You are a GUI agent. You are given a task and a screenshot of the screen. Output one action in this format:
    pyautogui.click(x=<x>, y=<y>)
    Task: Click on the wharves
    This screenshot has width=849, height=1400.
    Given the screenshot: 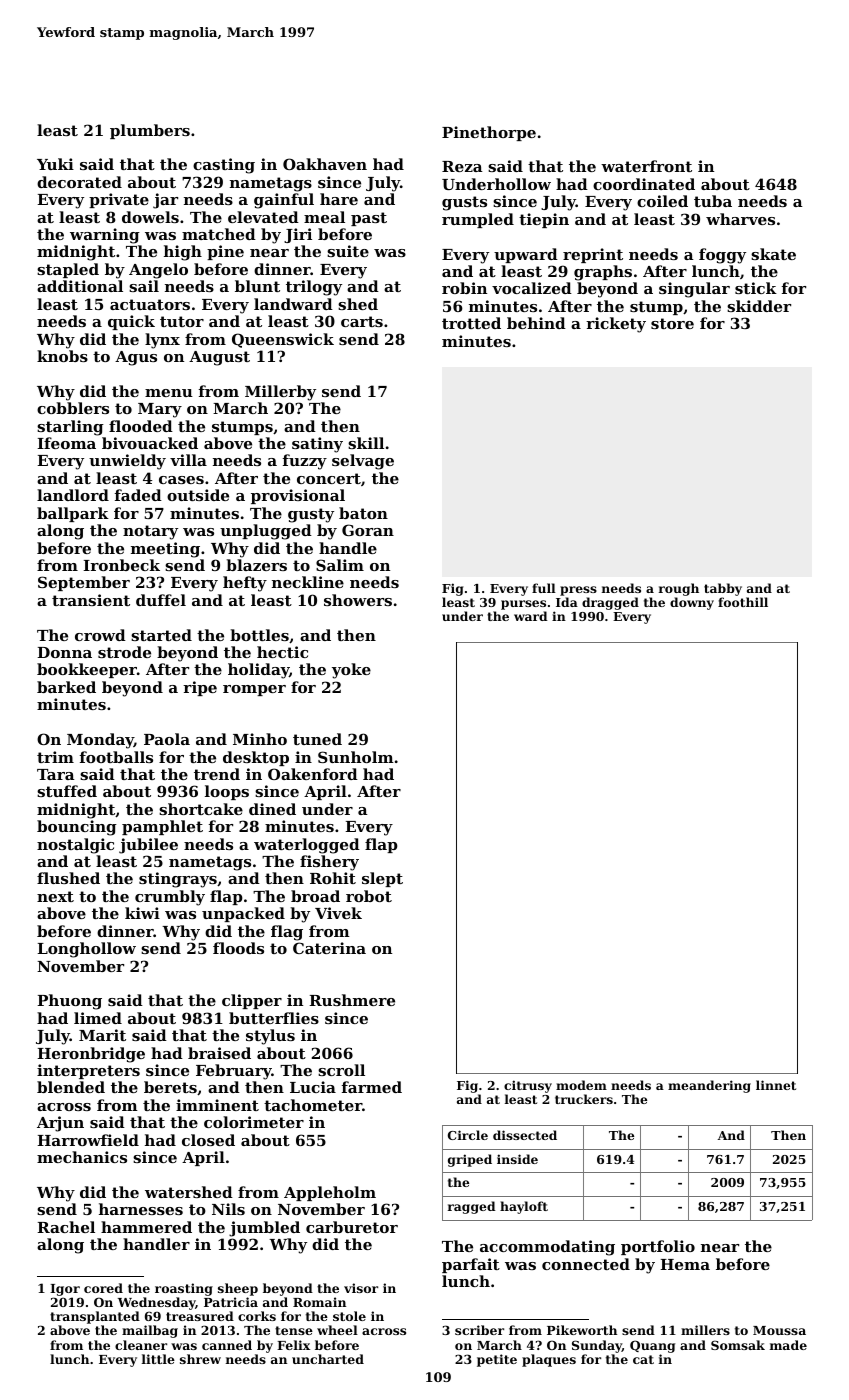 What is the action you would take?
    pyautogui.click(x=740, y=219)
